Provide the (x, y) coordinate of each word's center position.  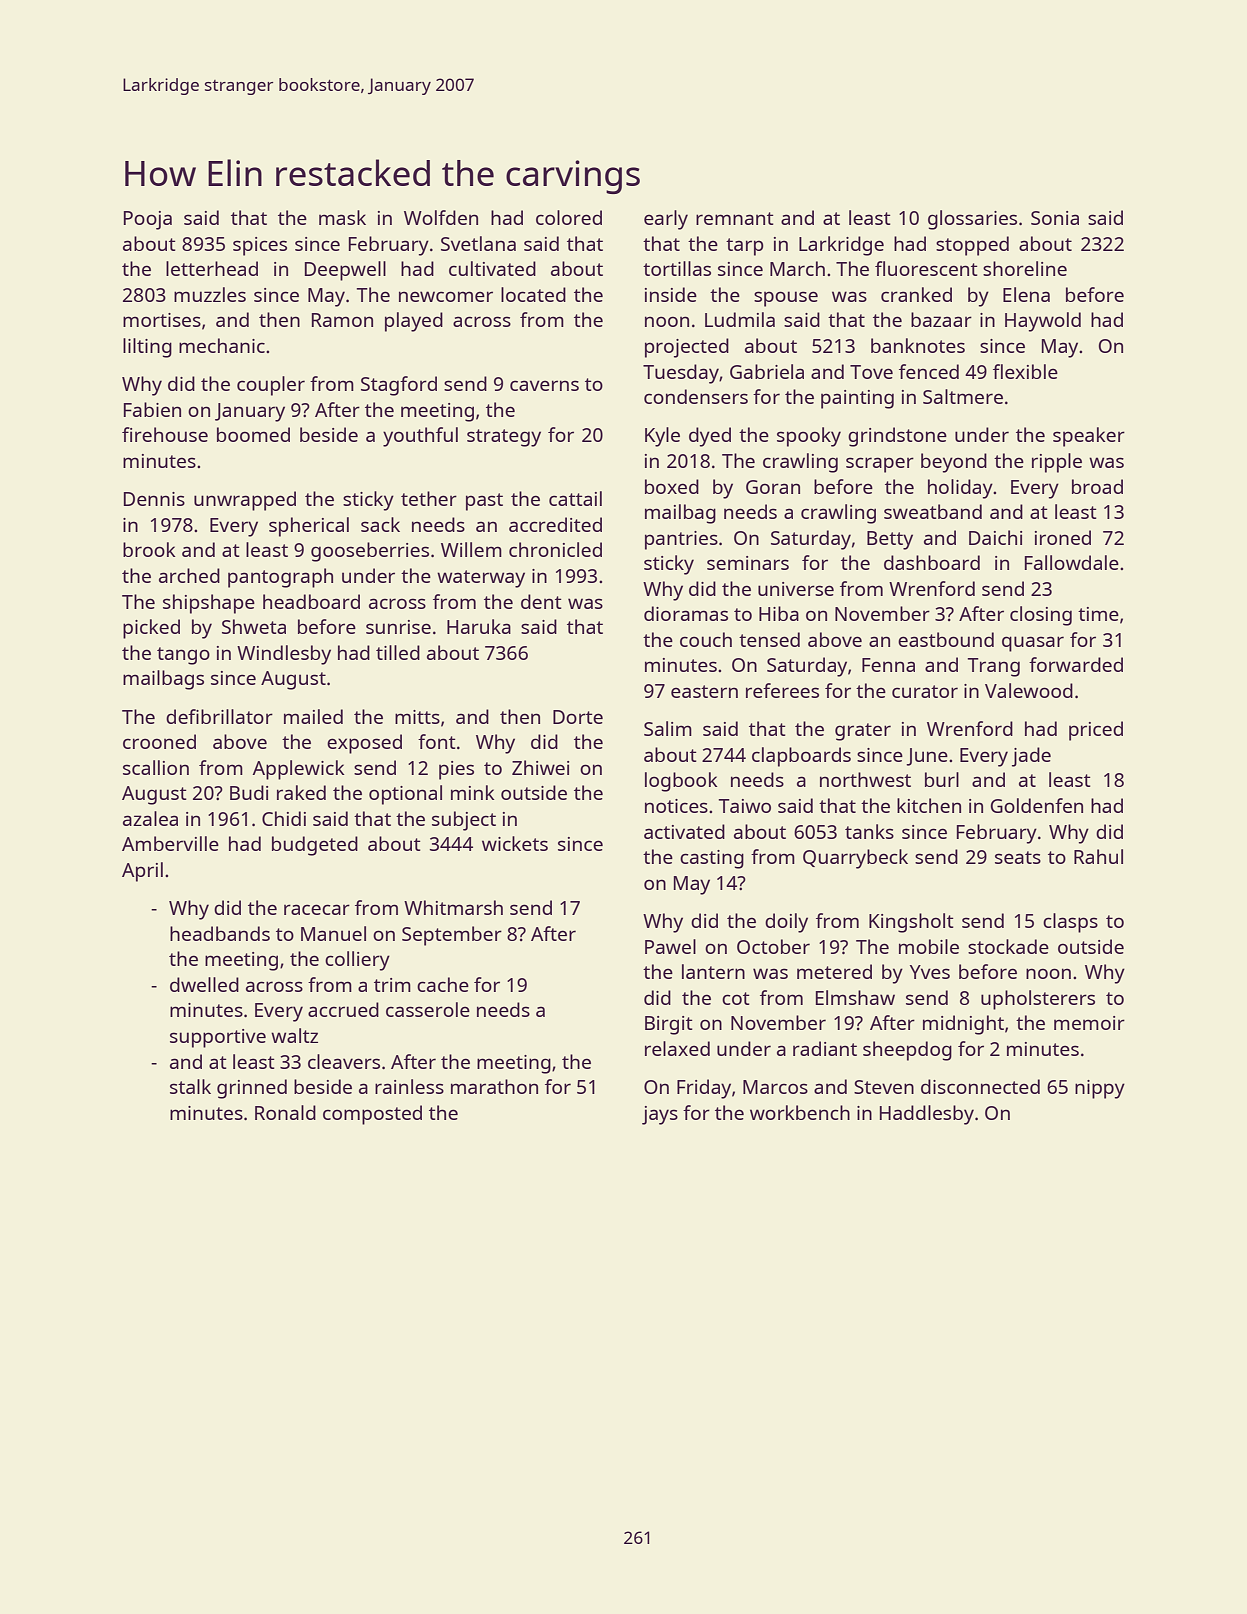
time (1098, 614)
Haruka (479, 626)
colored (569, 217)
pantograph (280, 578)
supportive (218, 1038)
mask (342, 217)
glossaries (972, 220)
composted (372, 1115)
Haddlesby (927, 1115)
